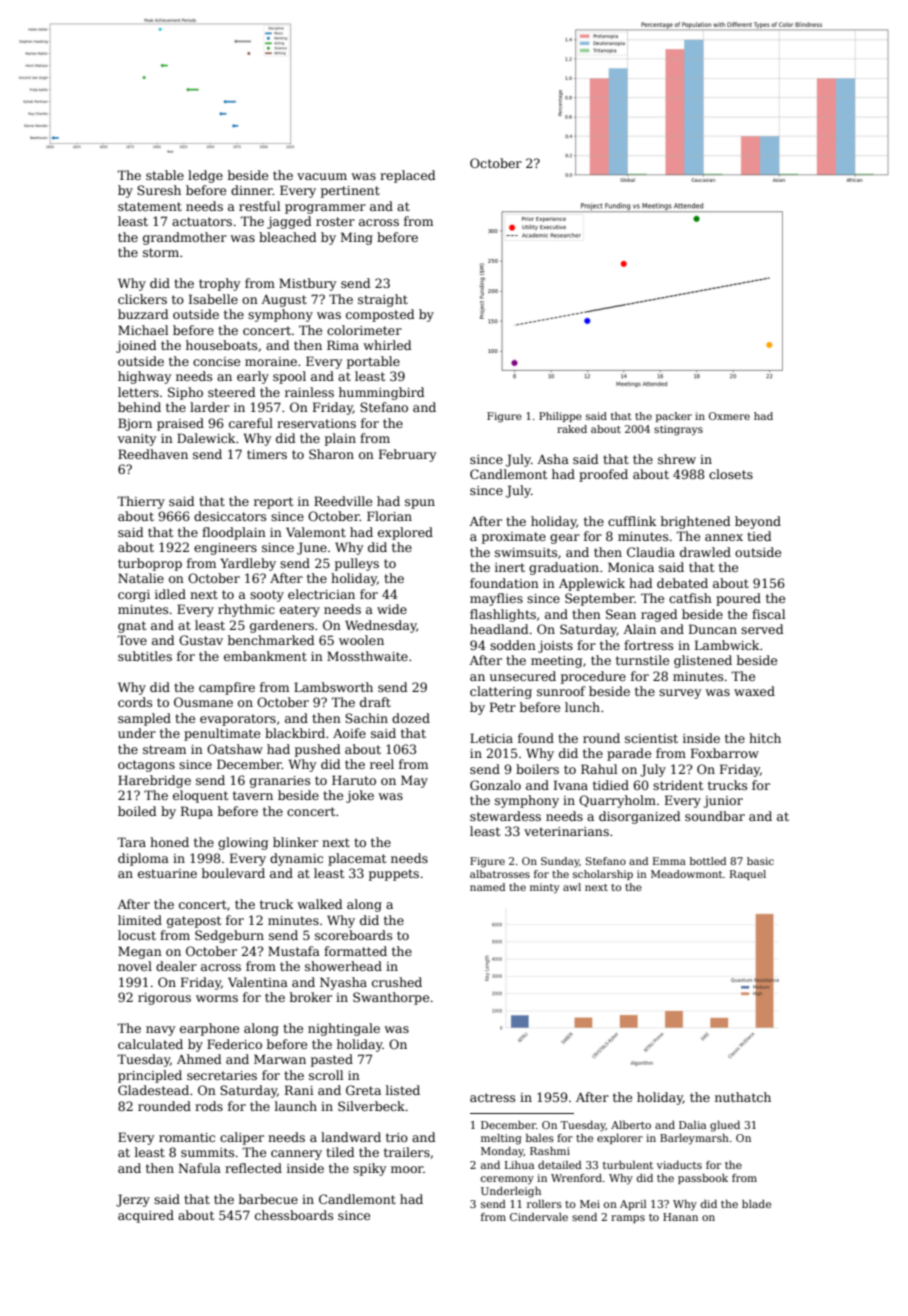 The width and height of the page is (908, 1316). Describe the element at coordinates (617, 801) in the page. I see `Quarryholm` at that location.
